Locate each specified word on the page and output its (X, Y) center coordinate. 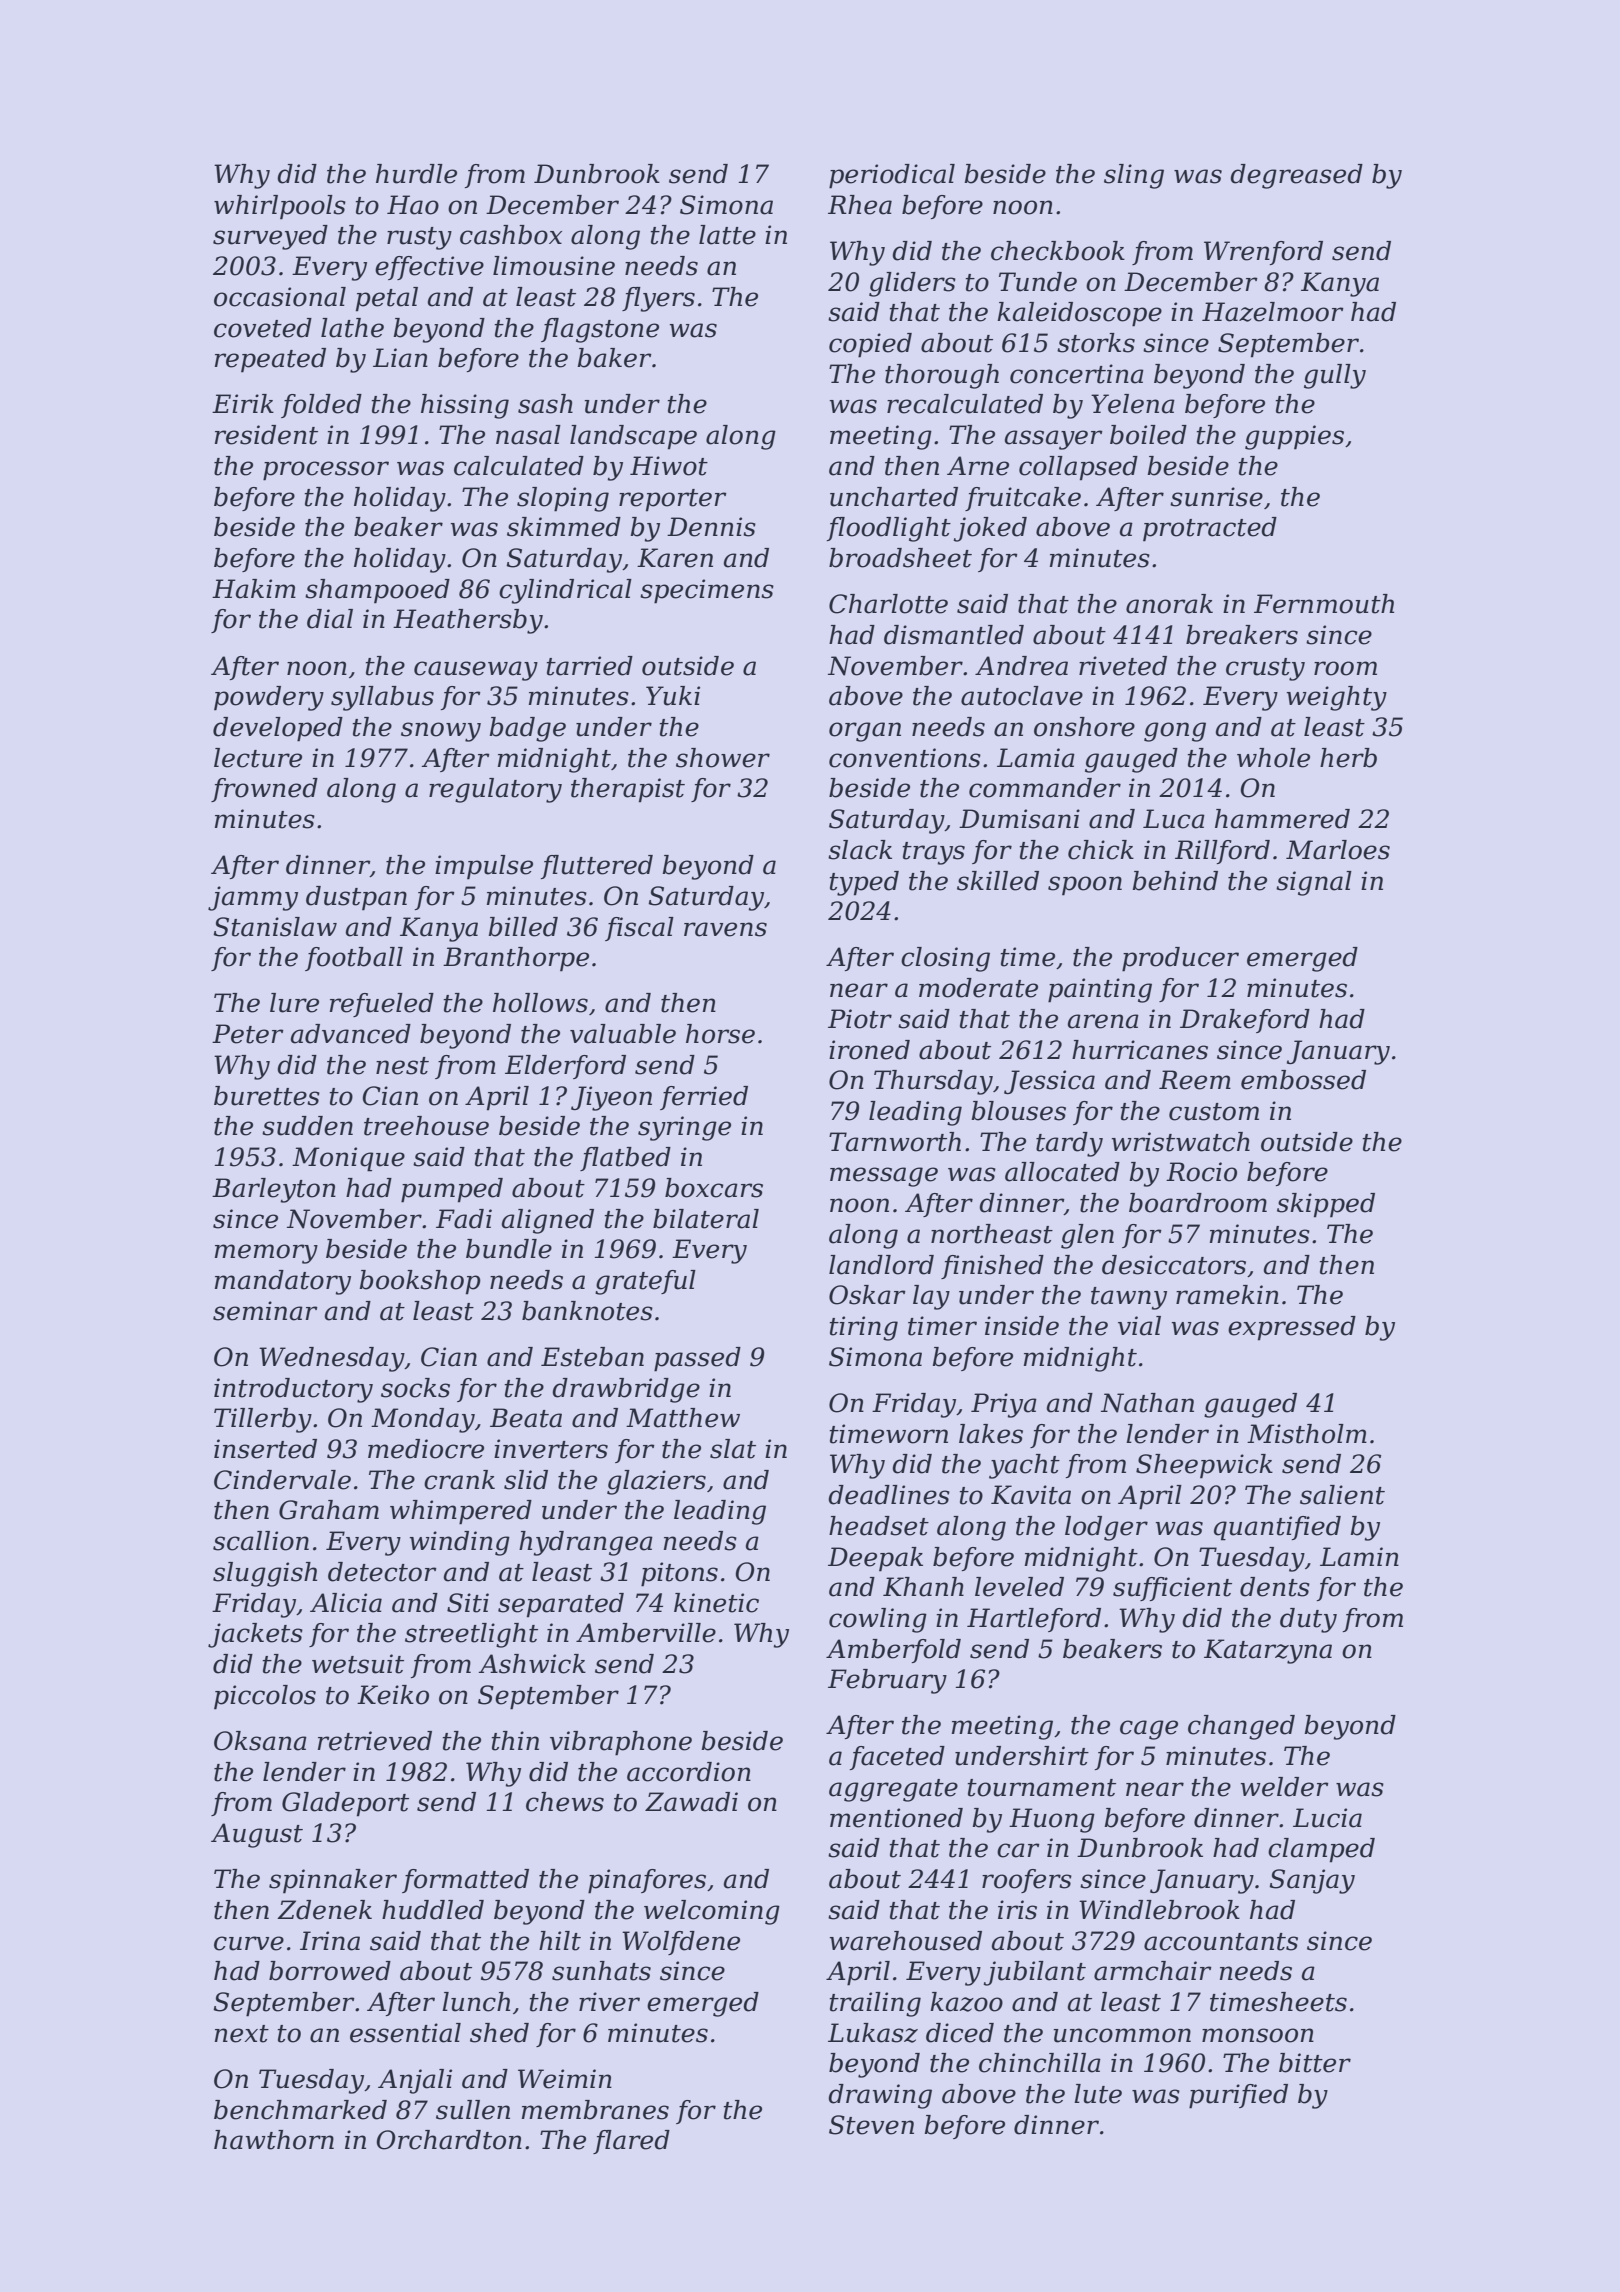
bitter (1315, 2063)
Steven (871, 2125)
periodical (892, 176)
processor (326, 471)
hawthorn (274, 2140)
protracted (1210, 529)
